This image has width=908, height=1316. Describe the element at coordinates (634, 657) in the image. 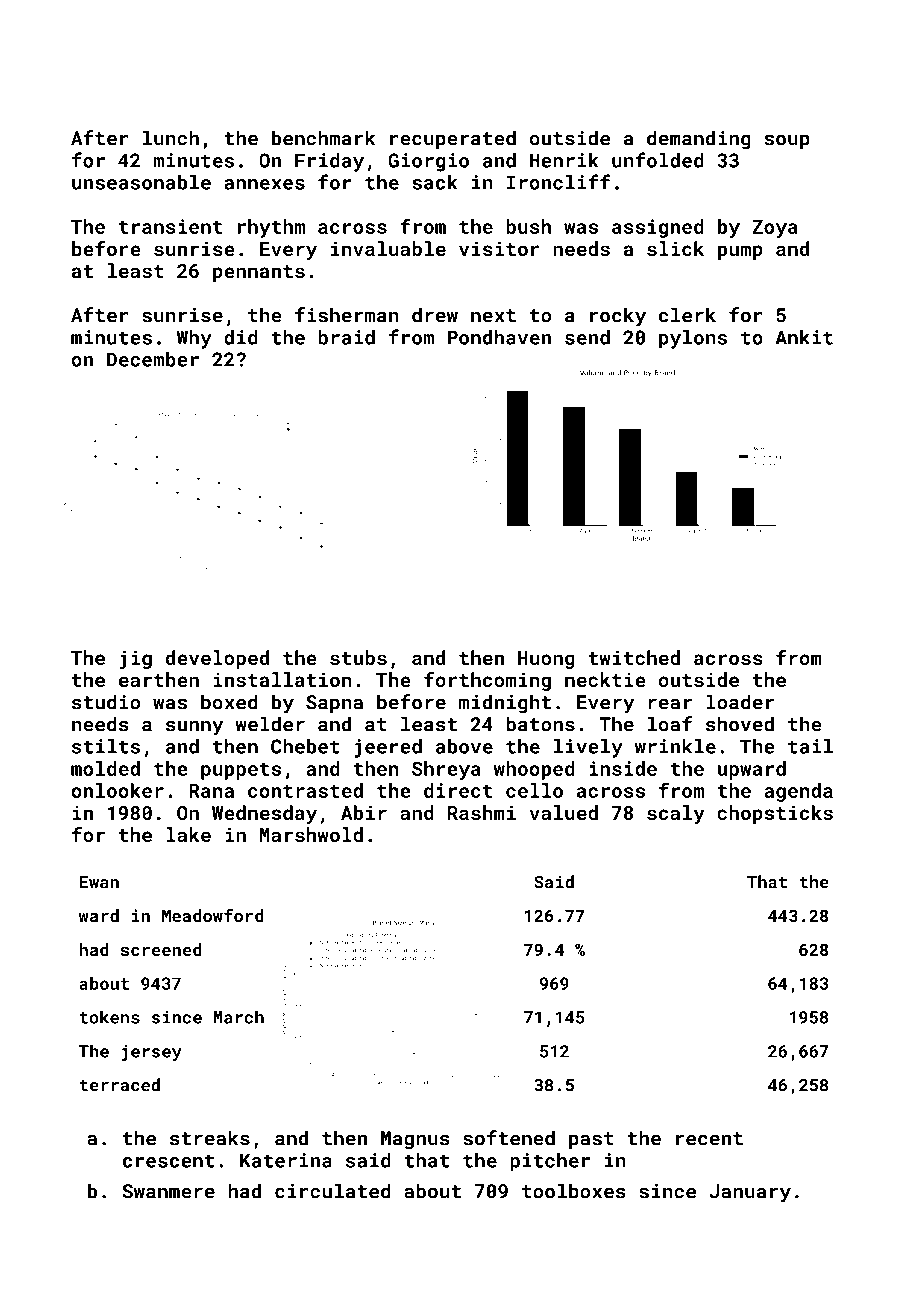

I see `twitched` at that location.
